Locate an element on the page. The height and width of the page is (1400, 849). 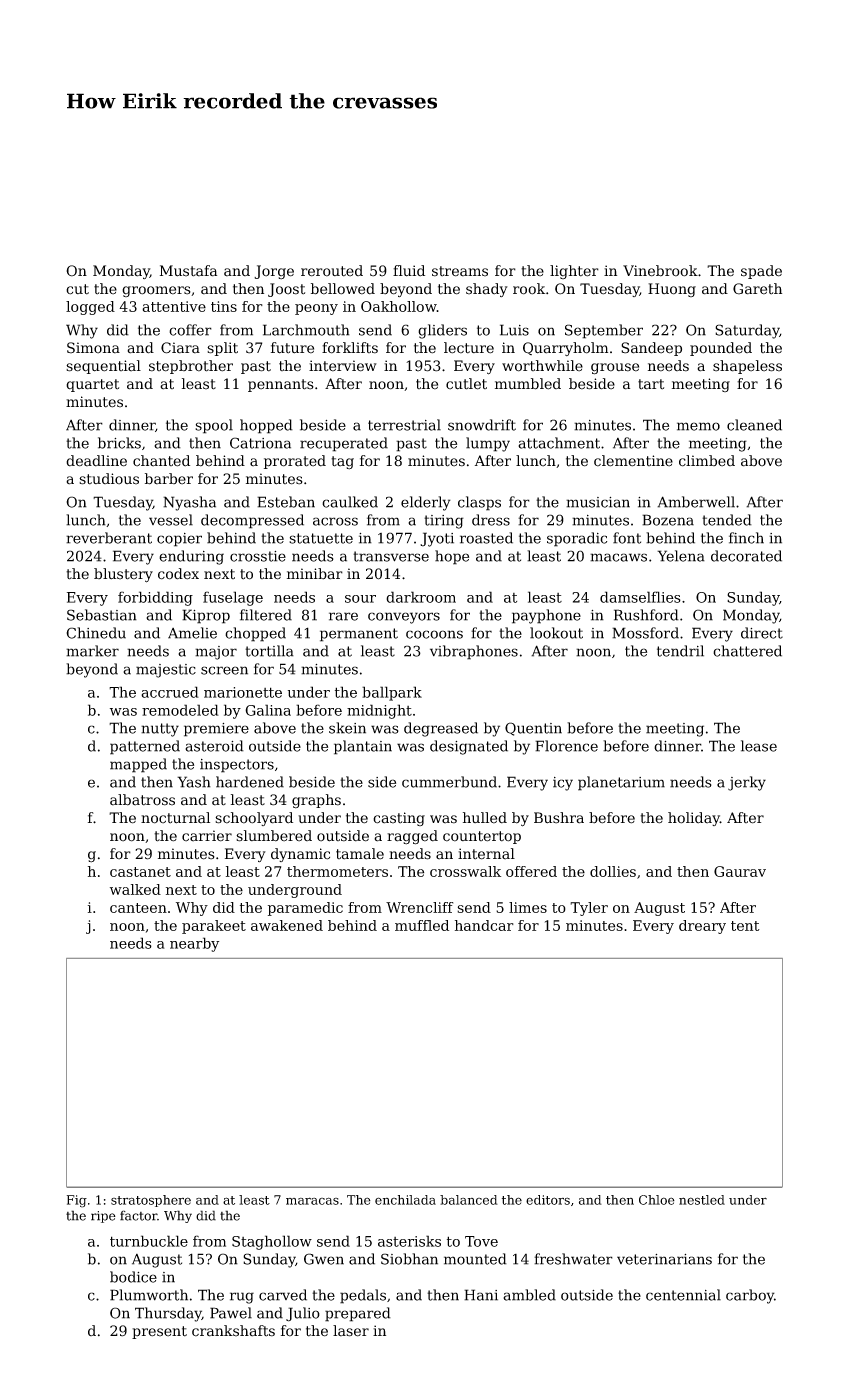
spade is located at coordinates (761, 272).
